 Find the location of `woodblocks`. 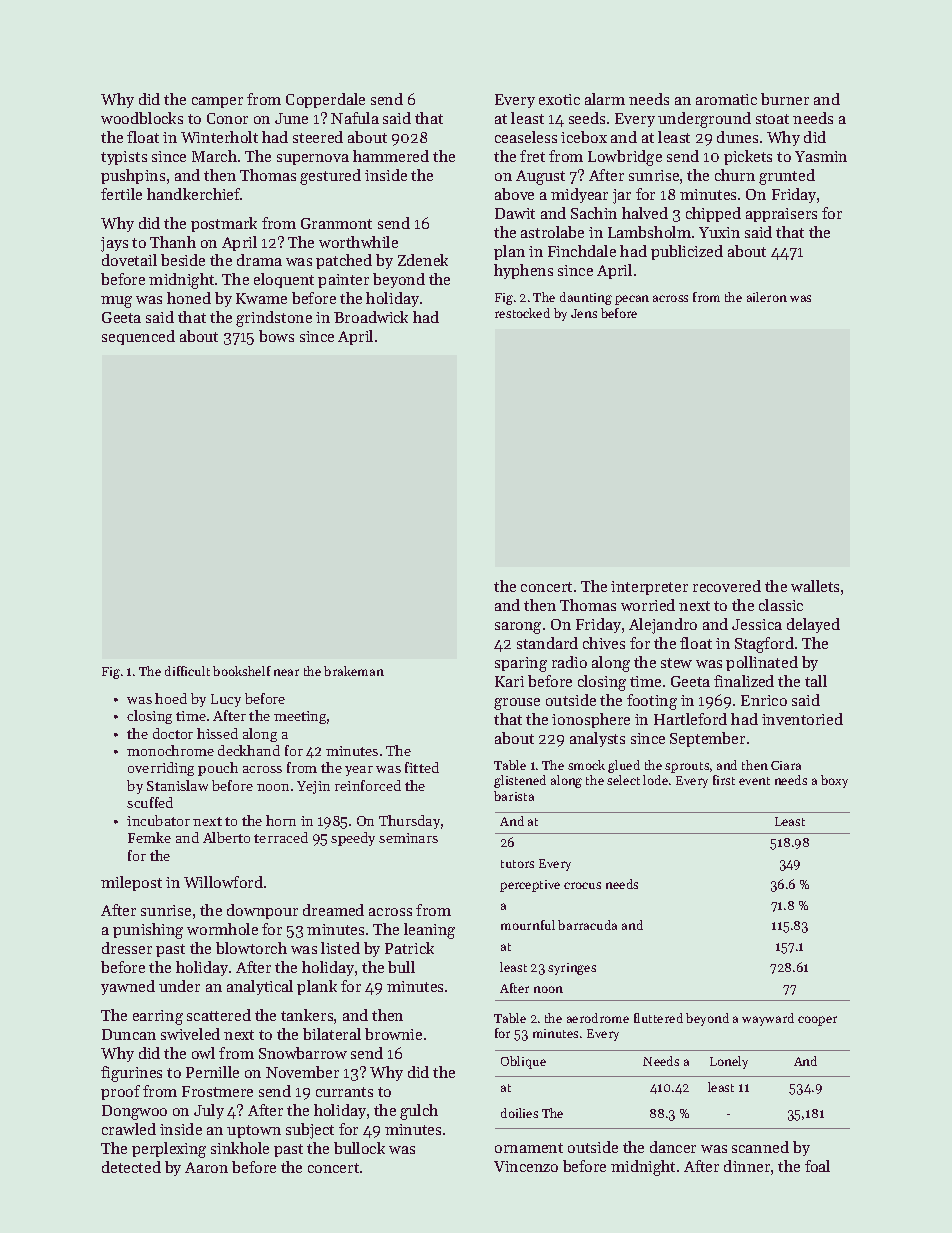

woodblocks is located at coordinates (142, 118).
